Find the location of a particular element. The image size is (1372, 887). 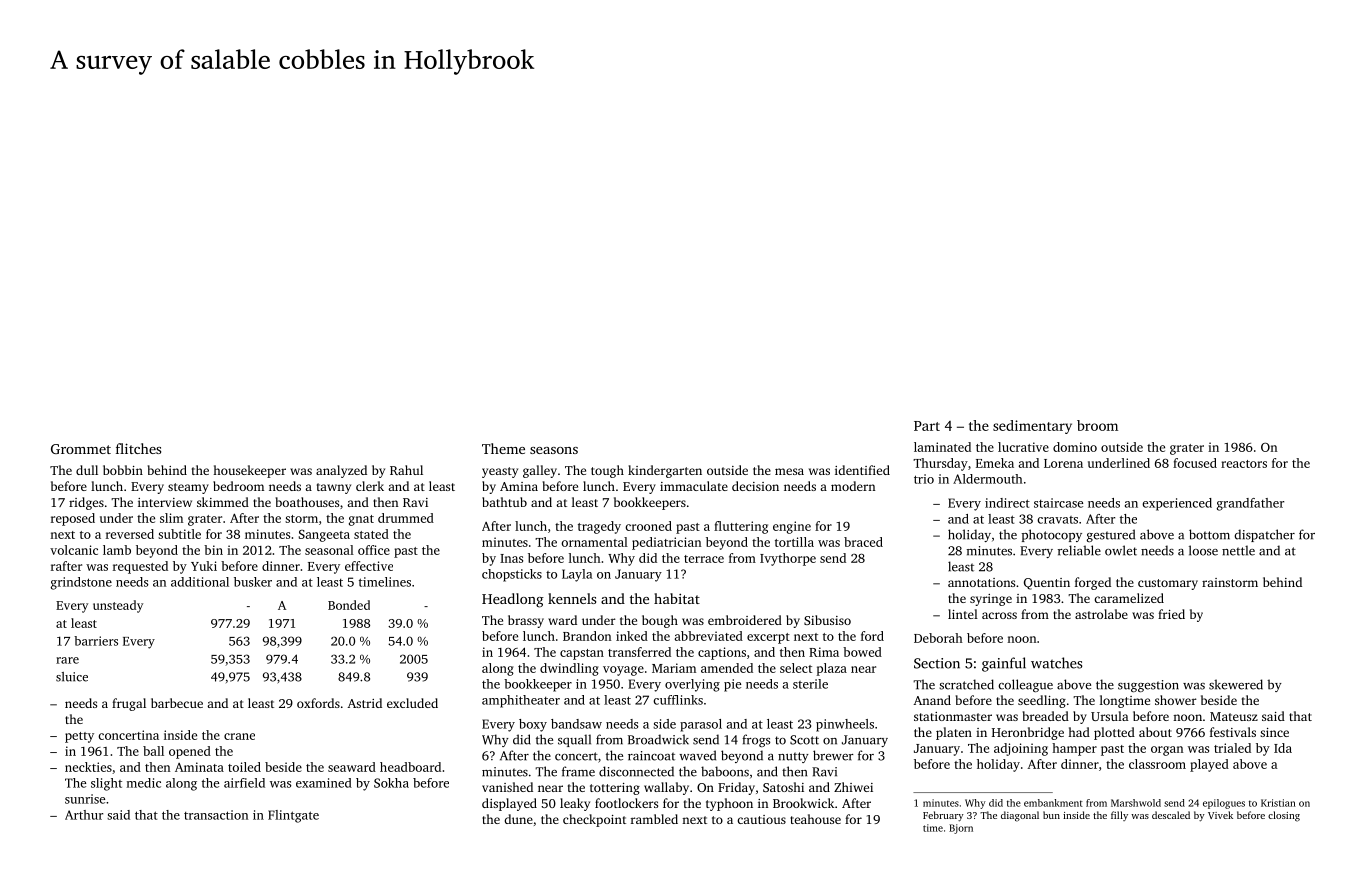

sunrise is located at coordinates (85, 799).
